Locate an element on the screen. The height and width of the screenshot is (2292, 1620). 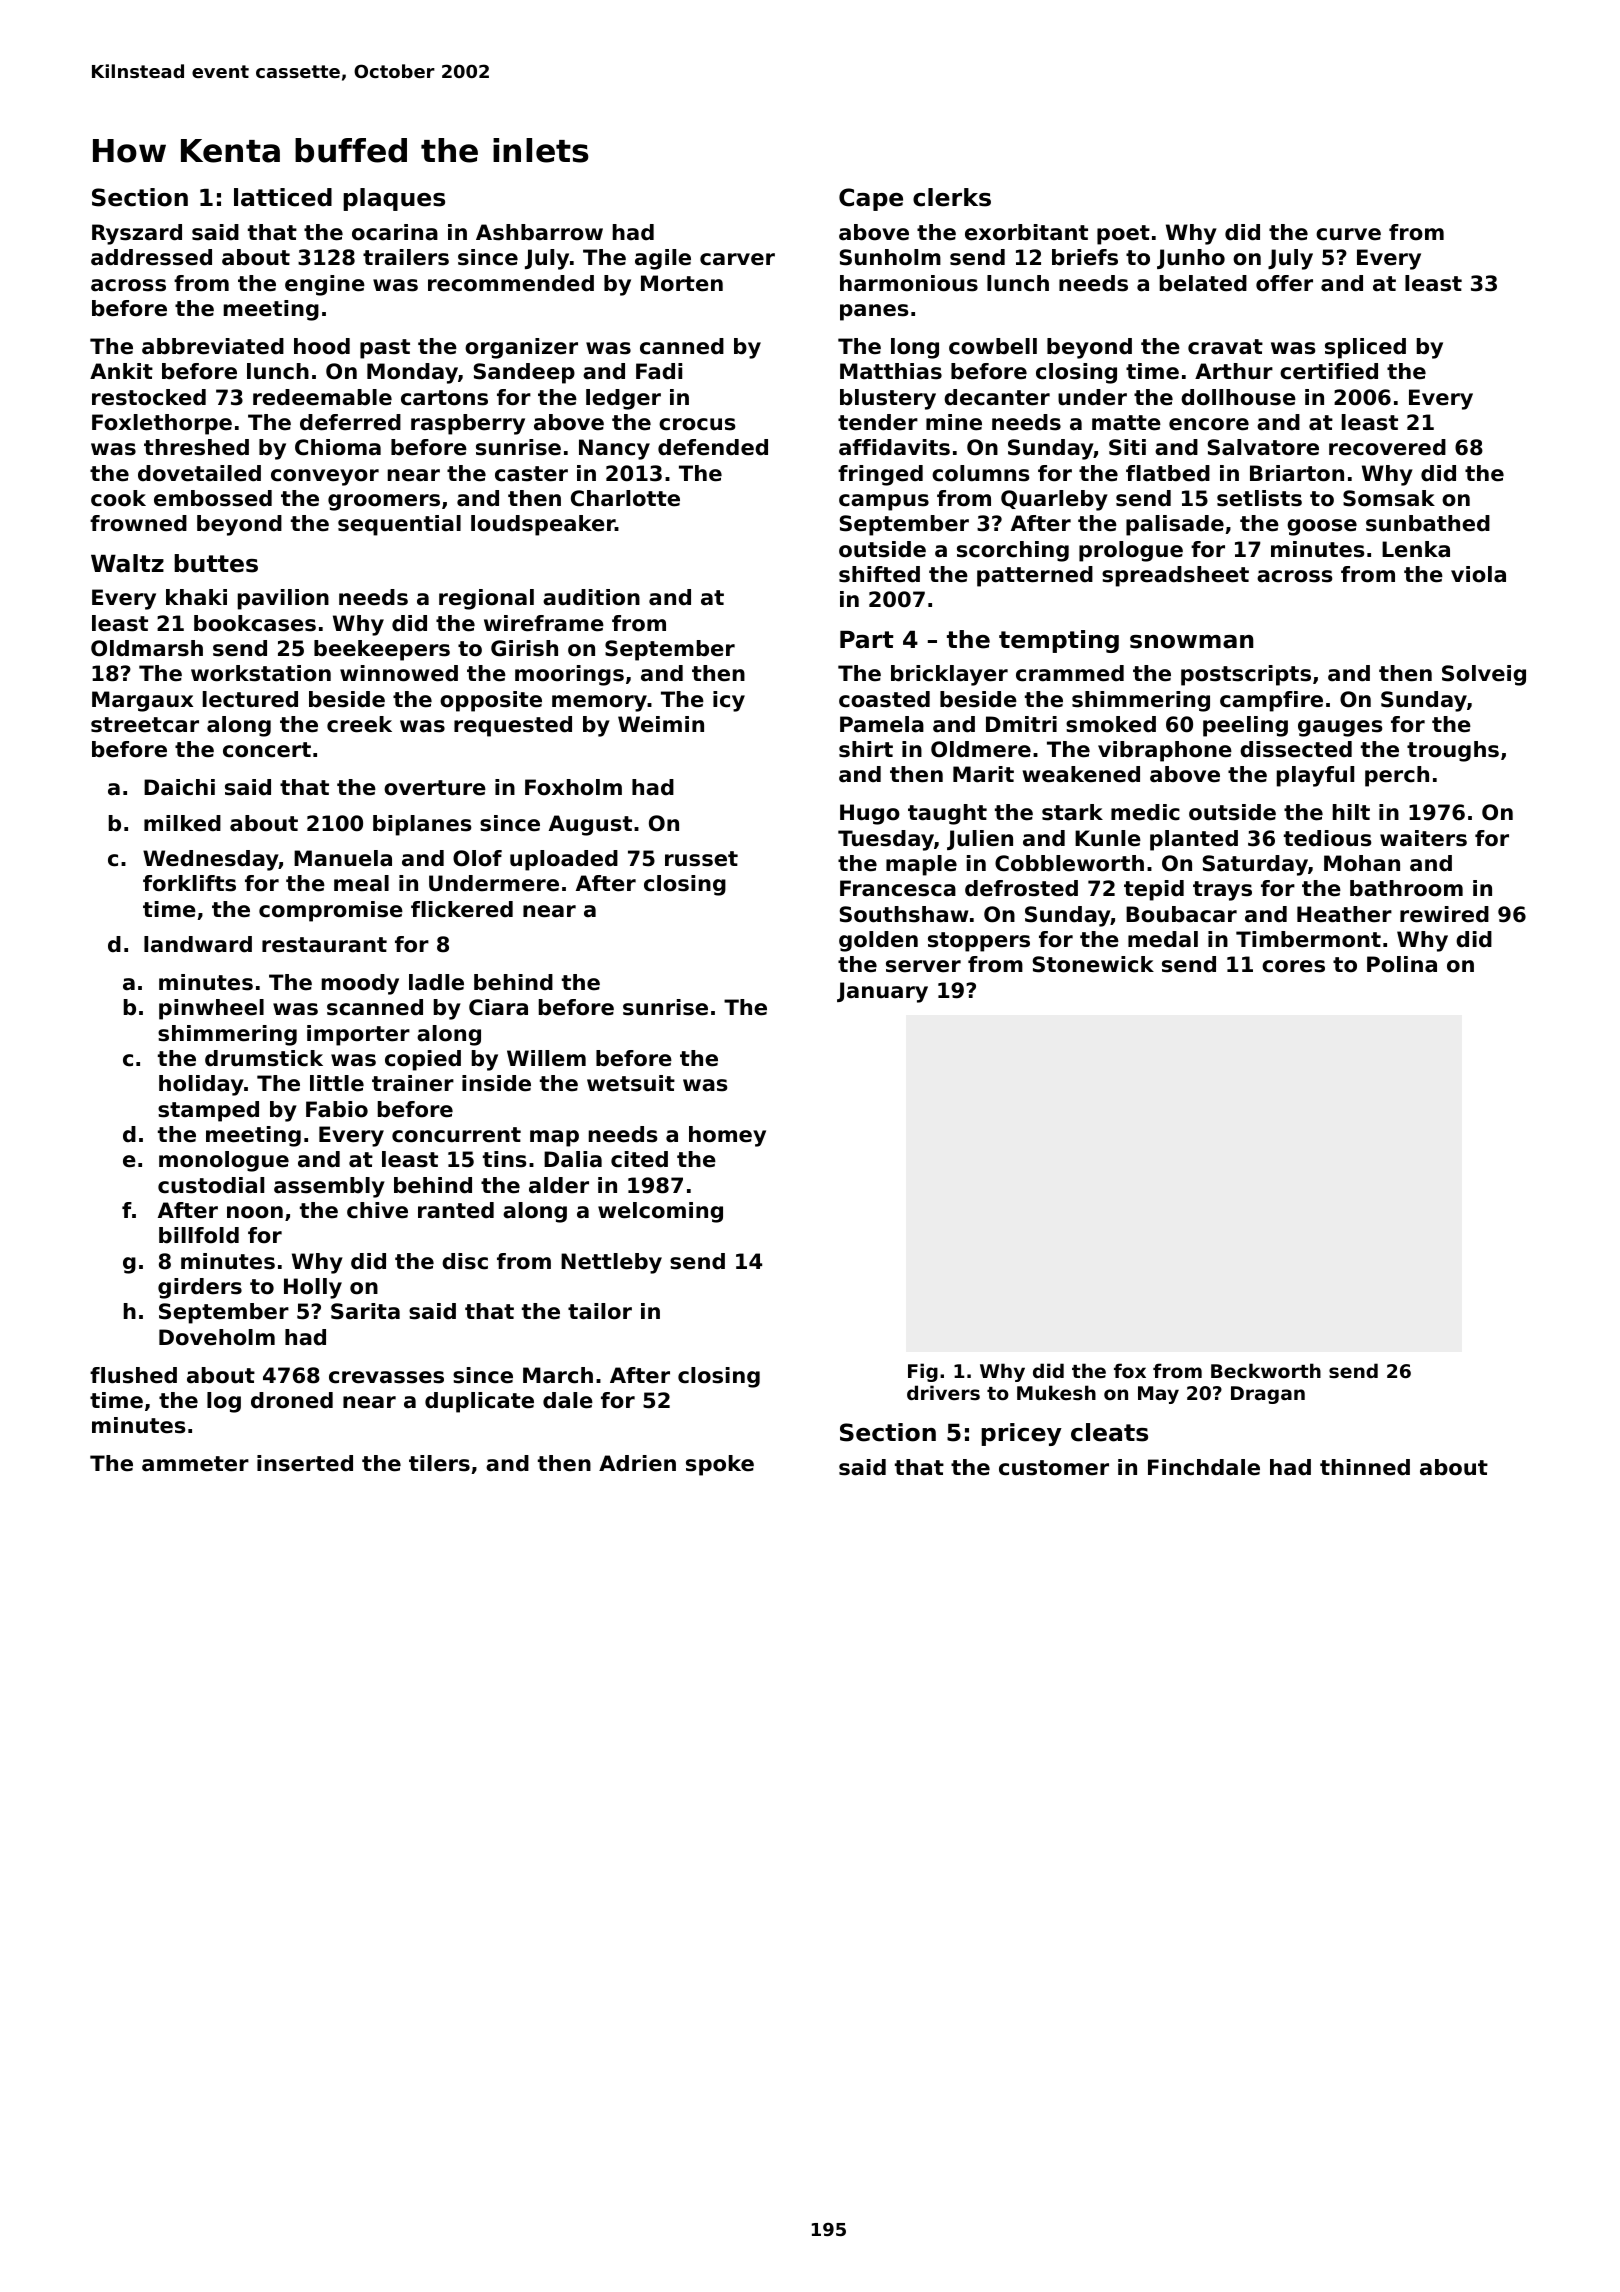
recovered is located at coordinates (1387, 447).
